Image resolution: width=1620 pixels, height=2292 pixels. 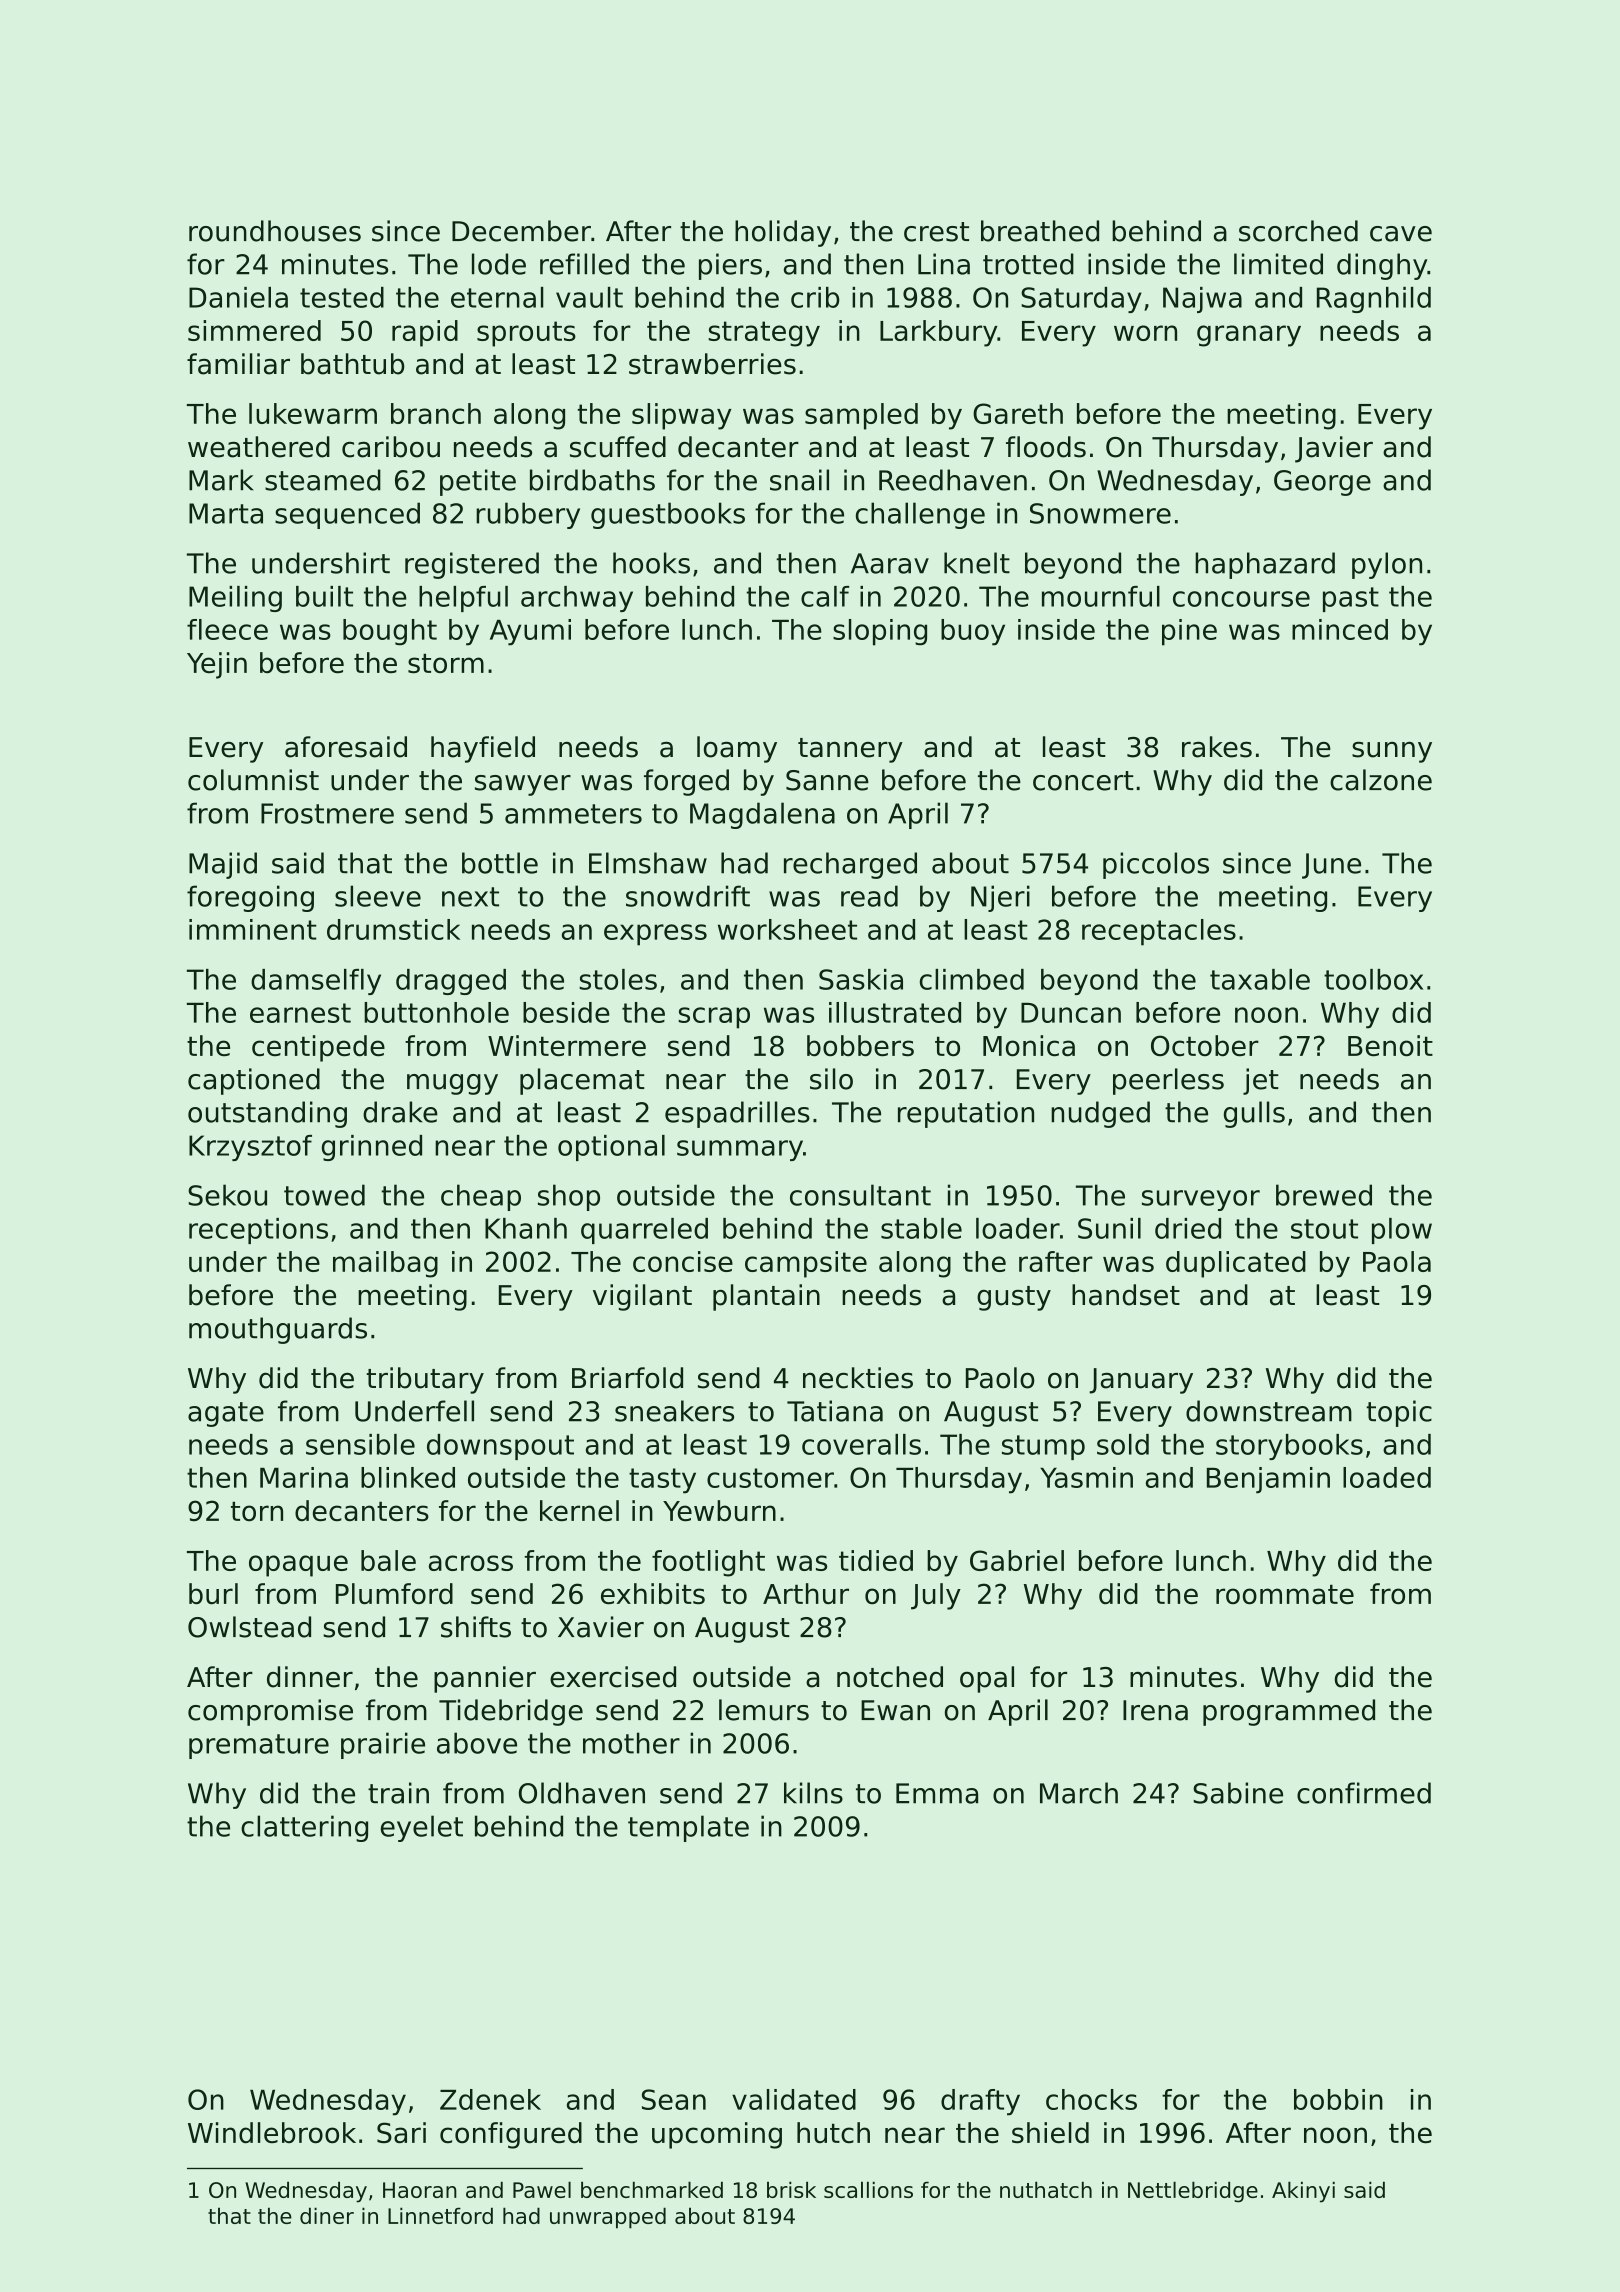 I want to click on refilled, so click(x=584, y=264).
